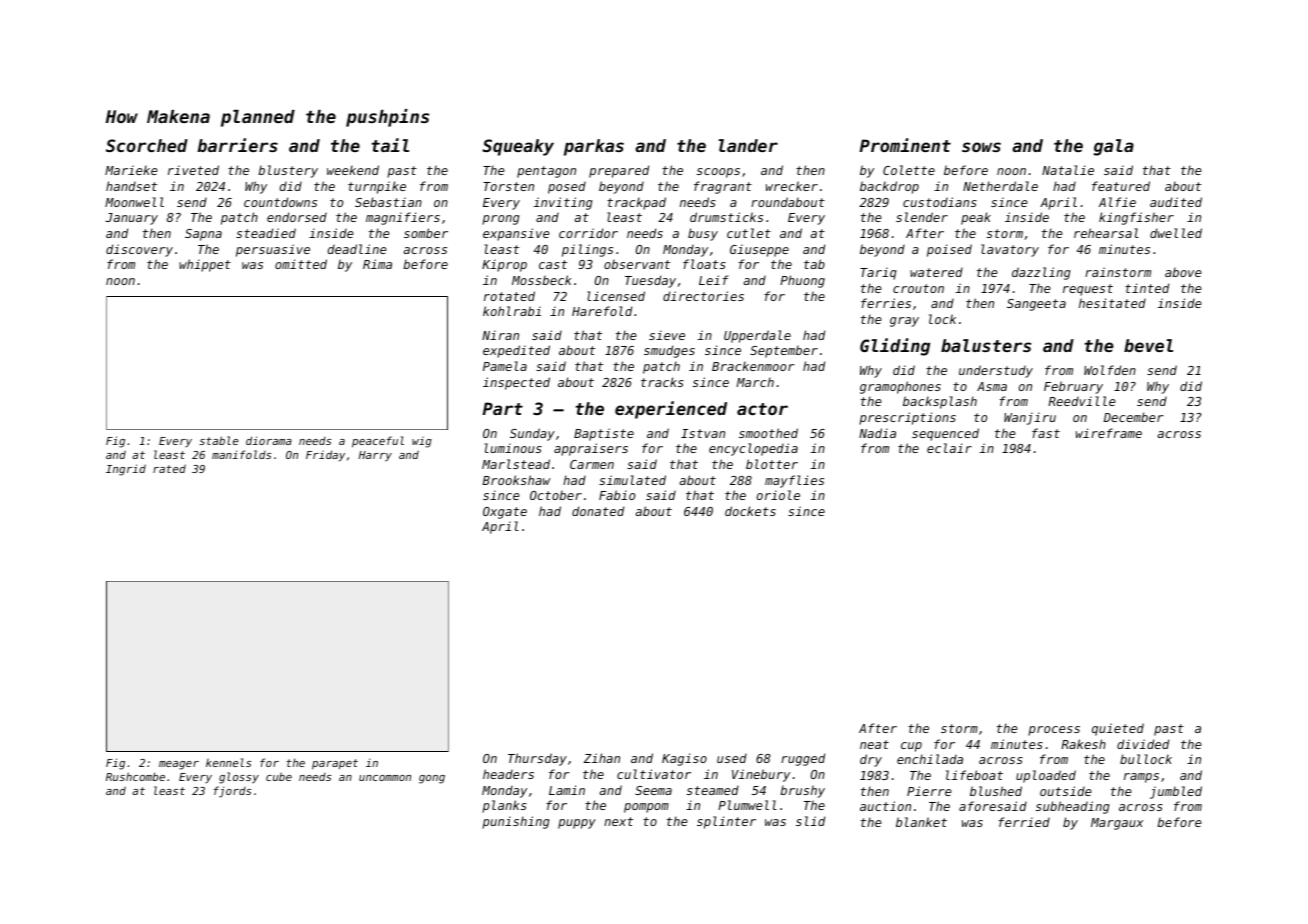 The width and height of the page is (1308, 924). Describe the element at coordinates (1106, 233) in the page. I see `rehearsal` at that location.
